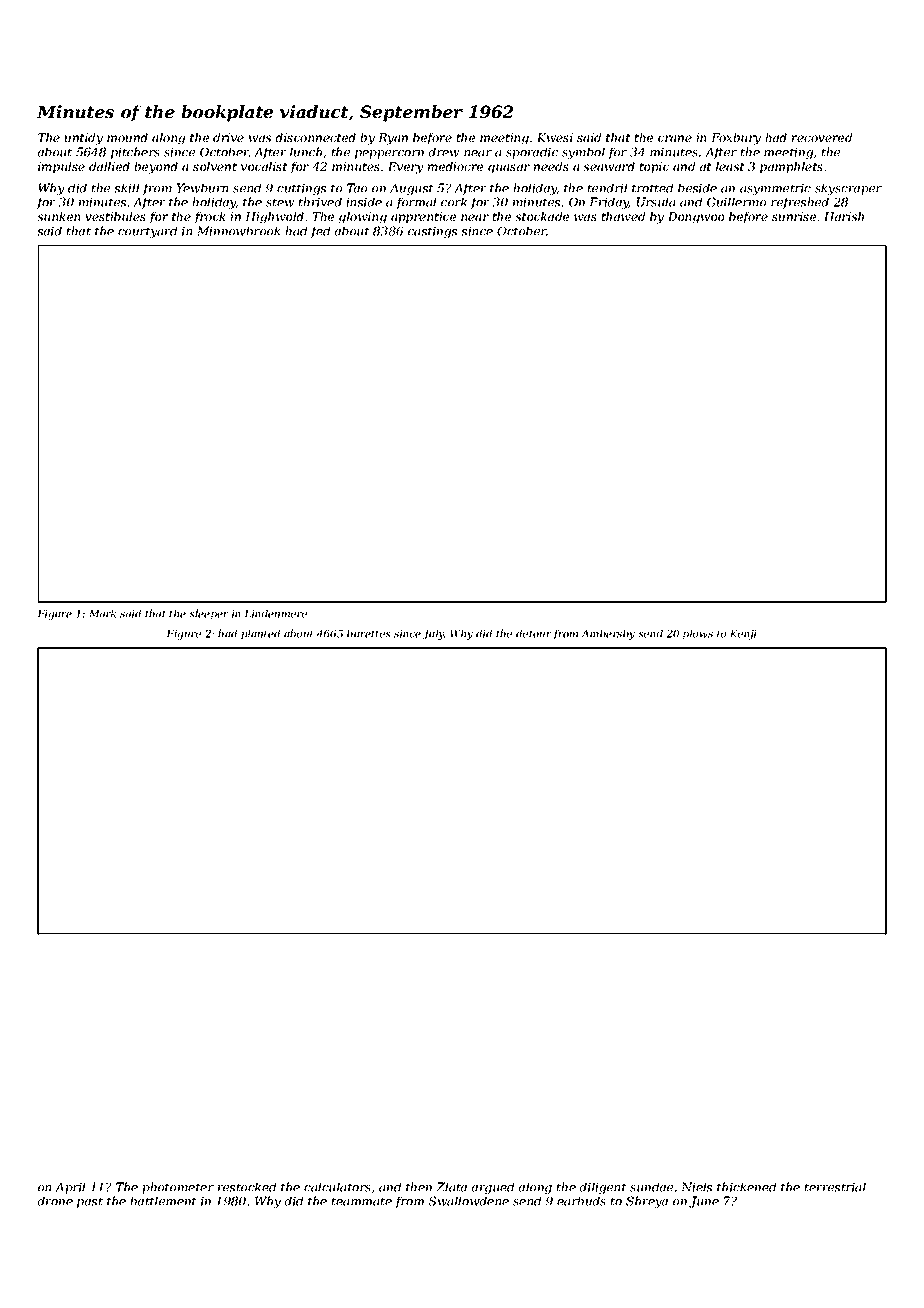  Describe the element at coordinates (743, 635) in the image. I see `Kenji` at that location.
